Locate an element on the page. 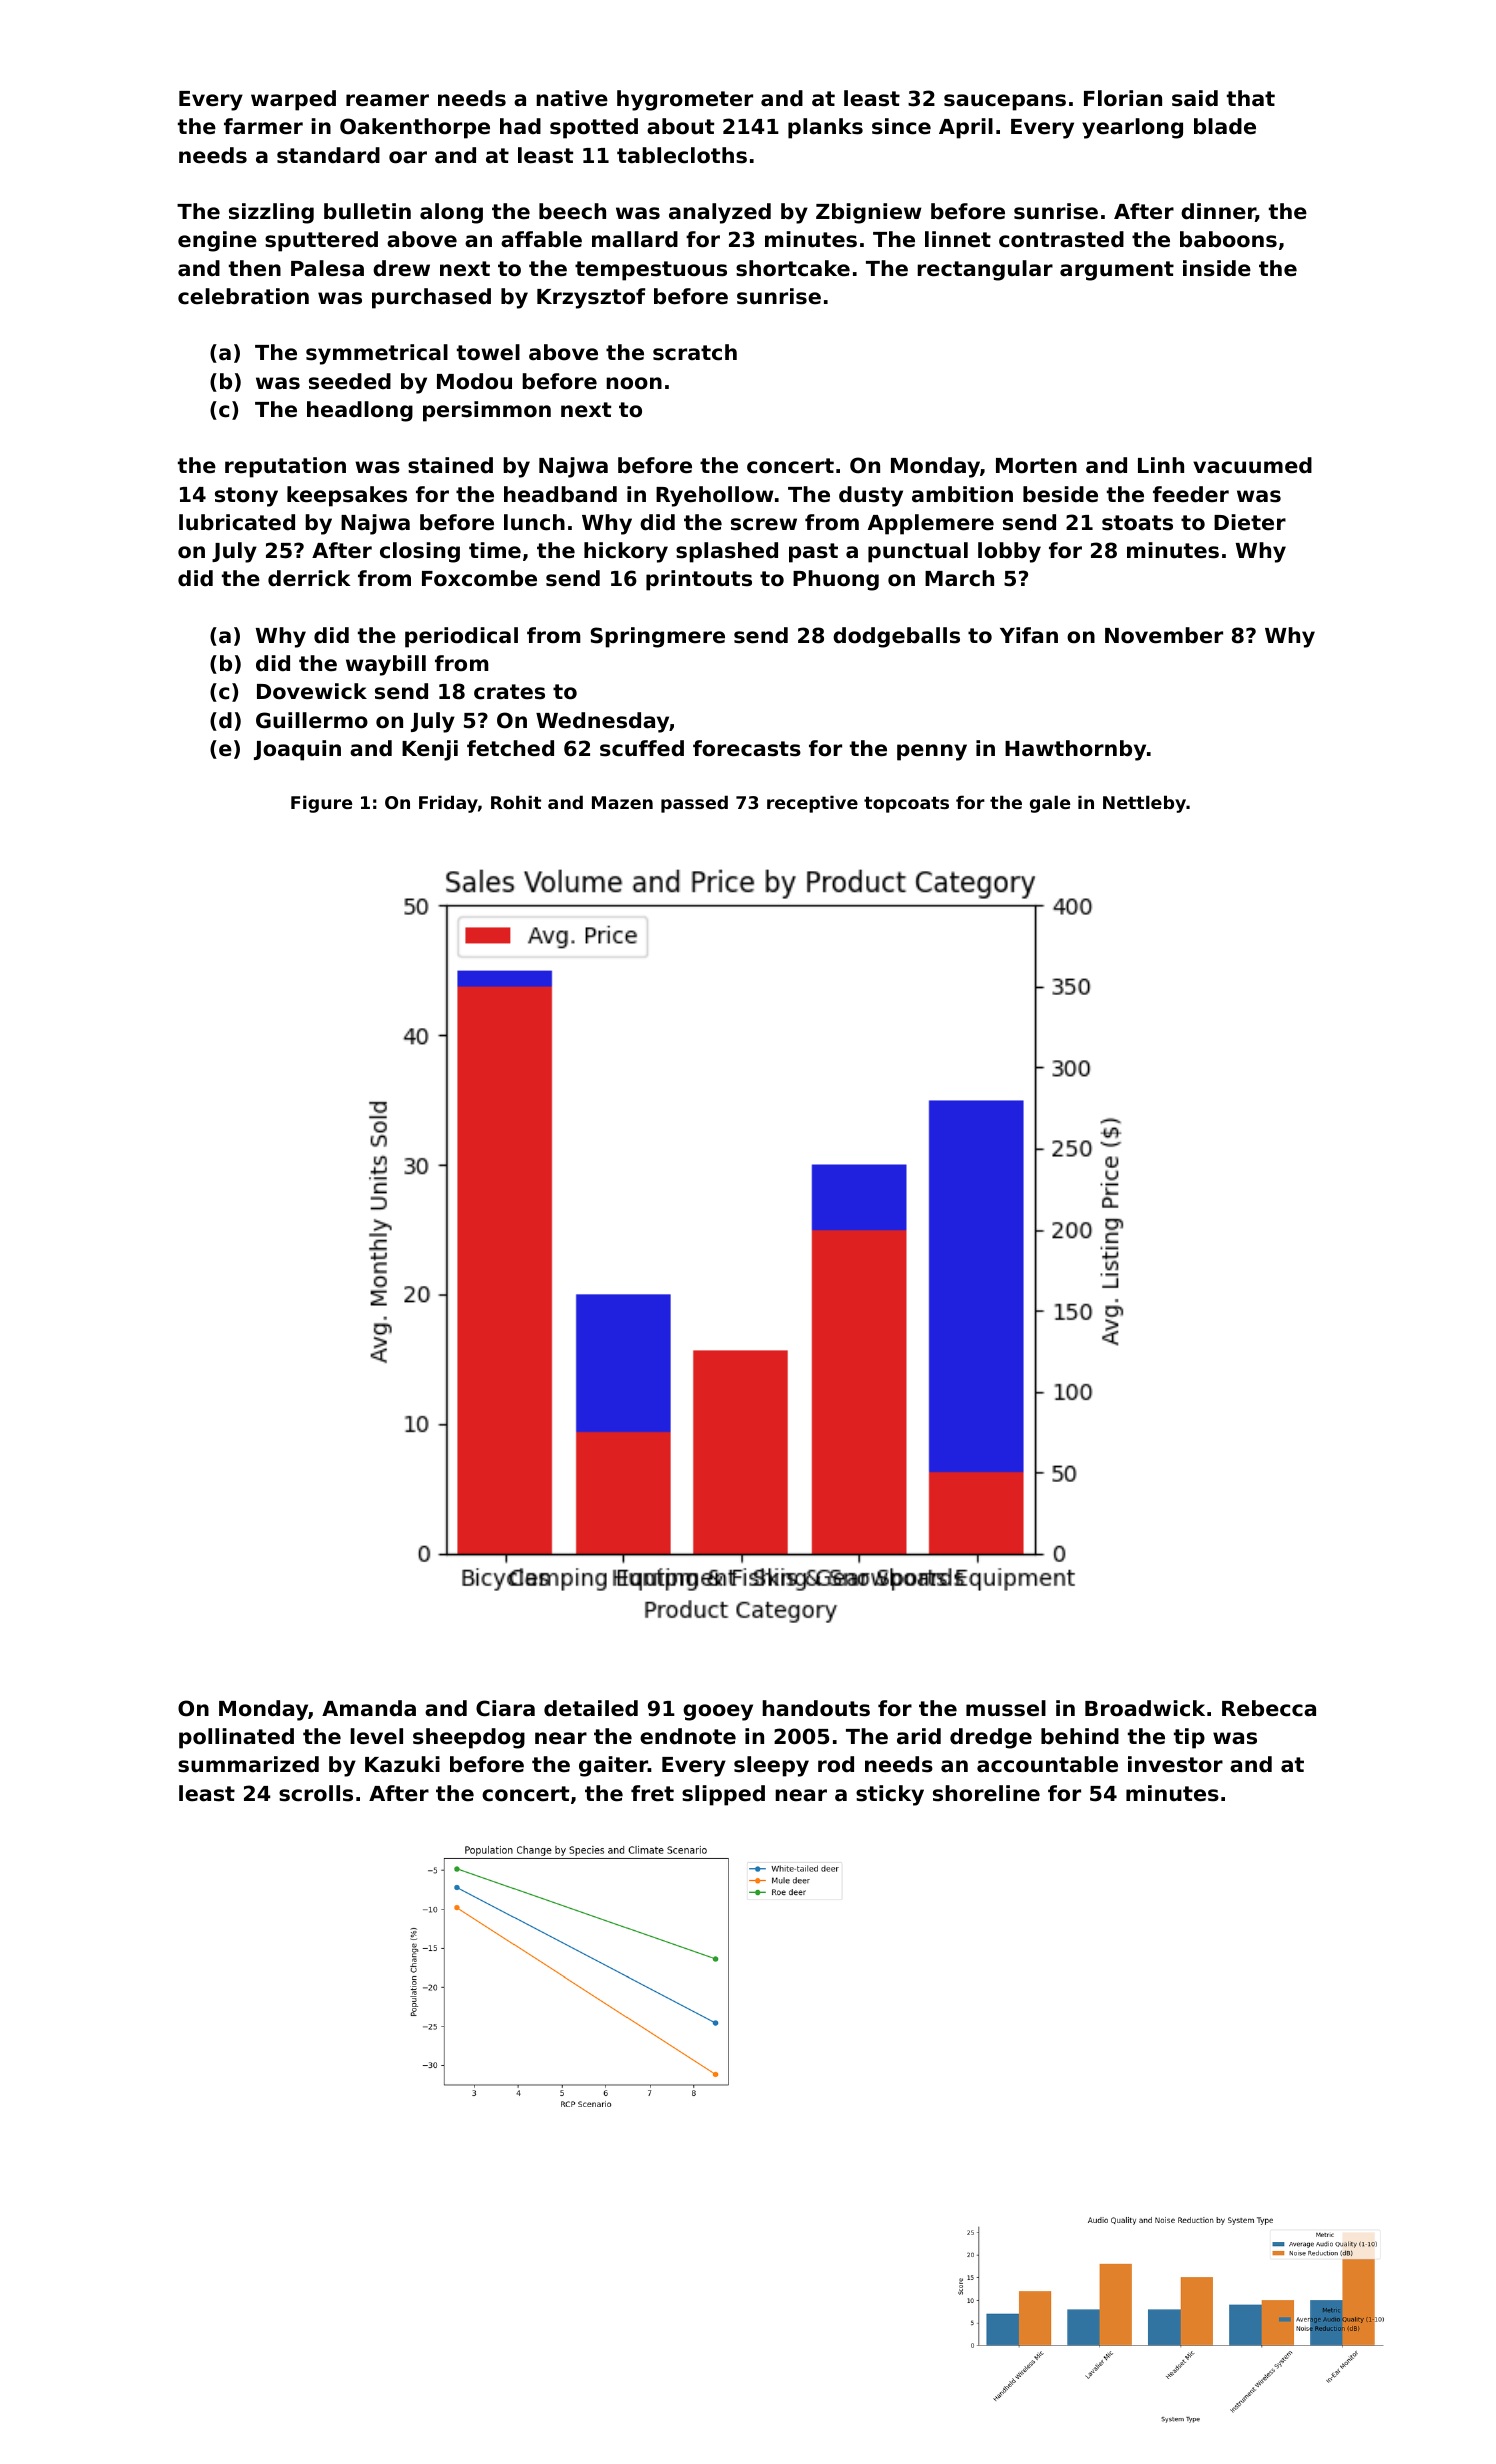  Nettleby is located at coordinates (1144, 804).
